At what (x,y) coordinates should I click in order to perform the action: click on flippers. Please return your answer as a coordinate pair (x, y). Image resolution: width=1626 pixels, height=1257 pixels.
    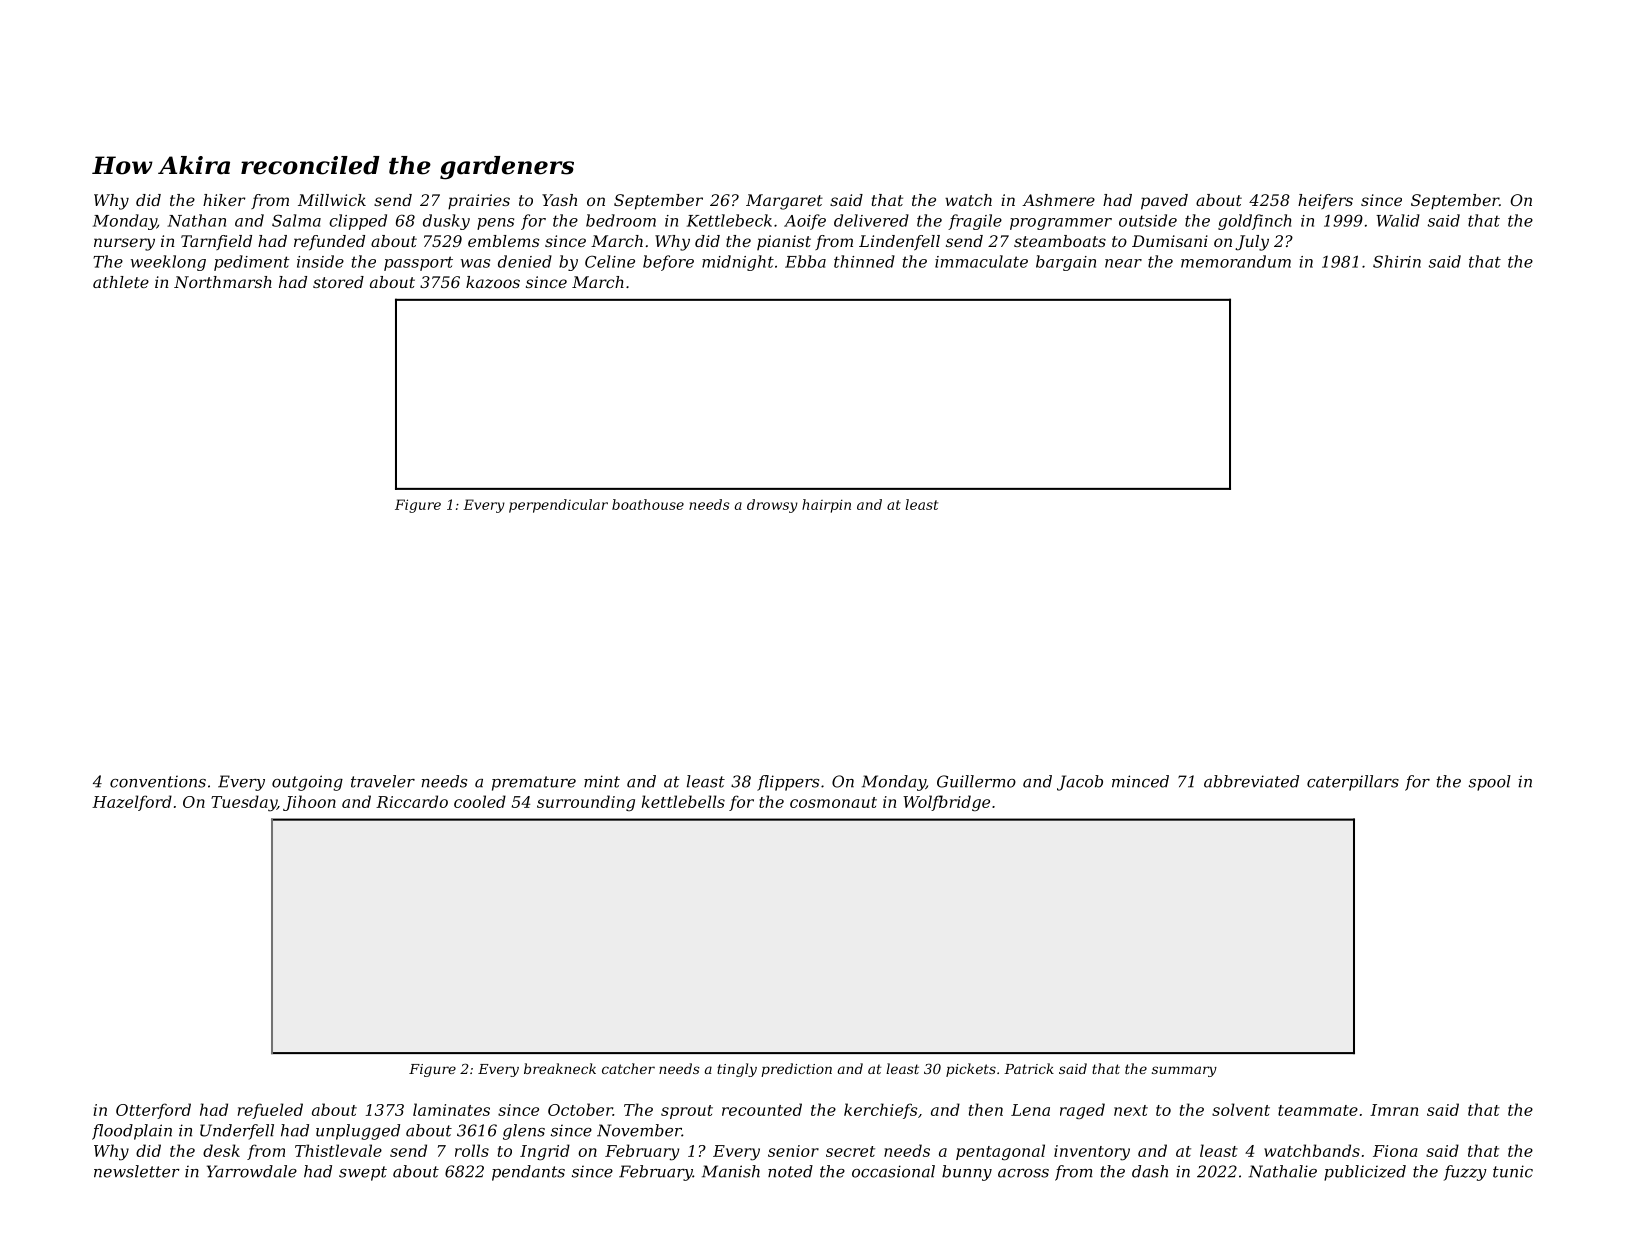
    Looking at the image, I should click on (788, 783).
